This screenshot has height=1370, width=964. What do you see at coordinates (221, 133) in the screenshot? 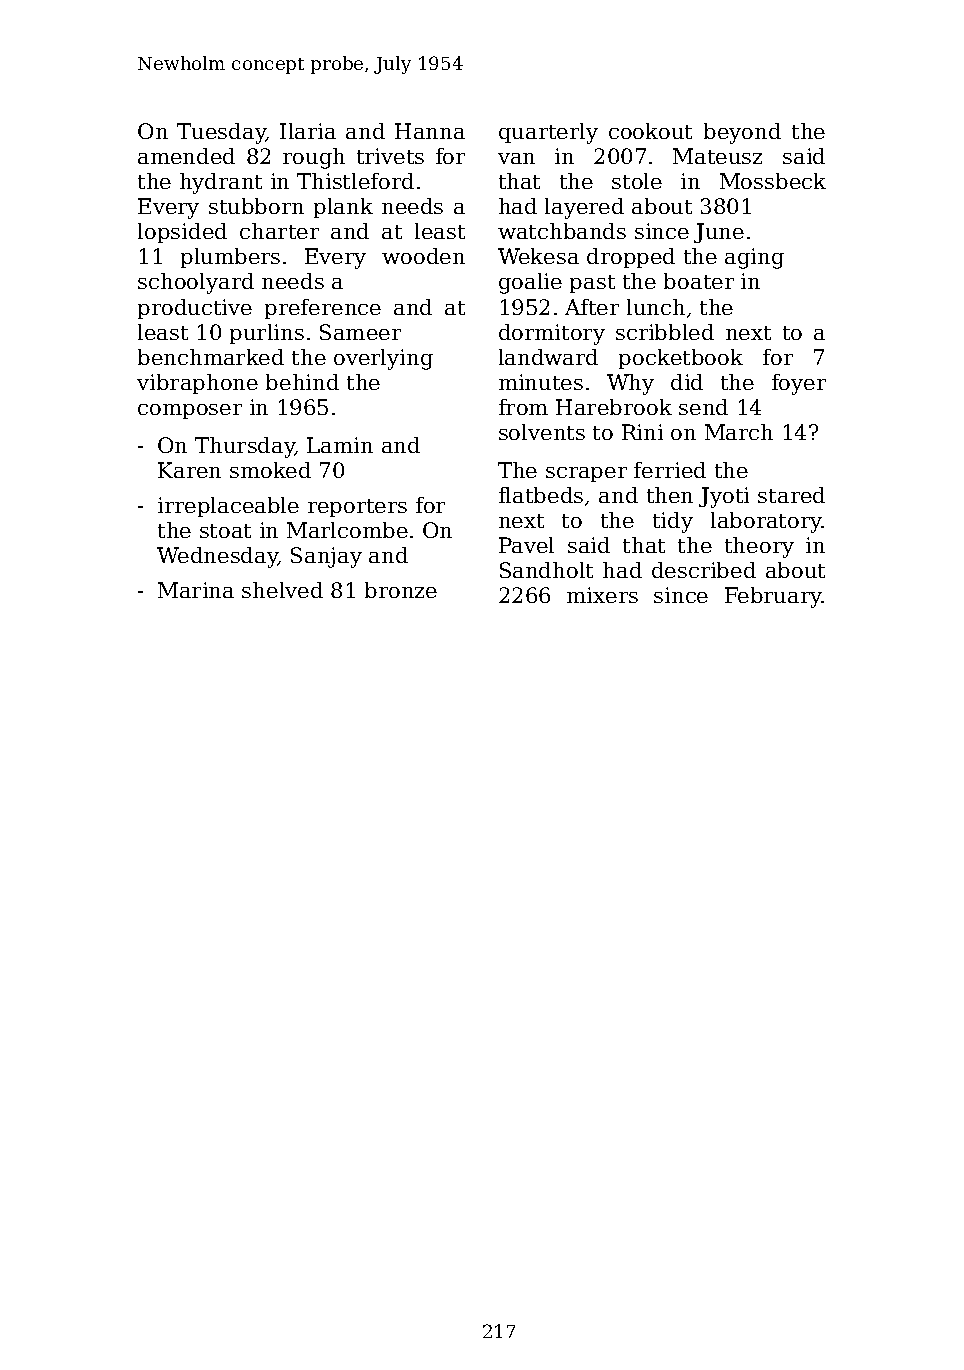
I see `Tuesday` at bounding box center [221, 133].
